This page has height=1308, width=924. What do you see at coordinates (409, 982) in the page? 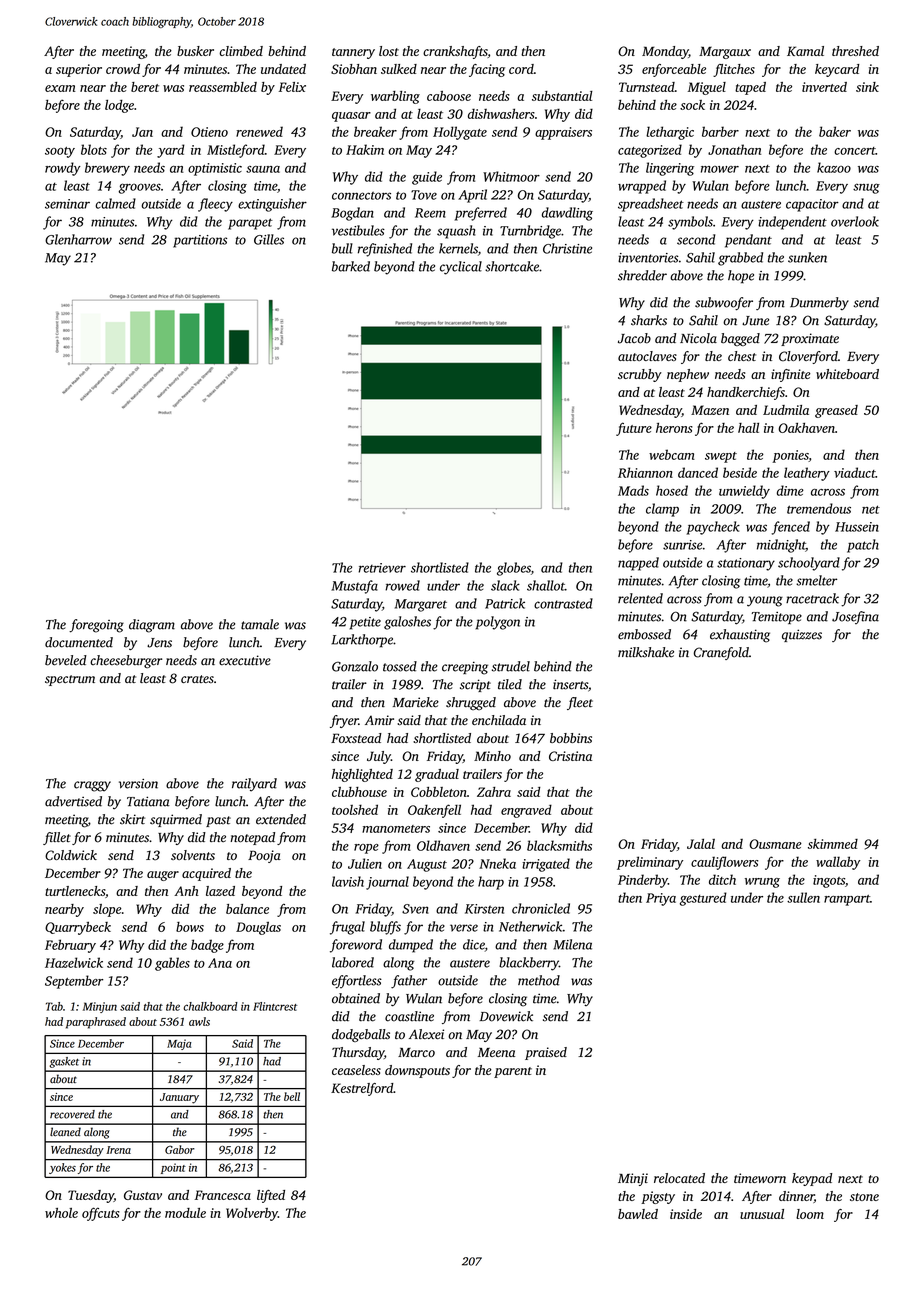
I see `father` at bounding box center [409, 982].
